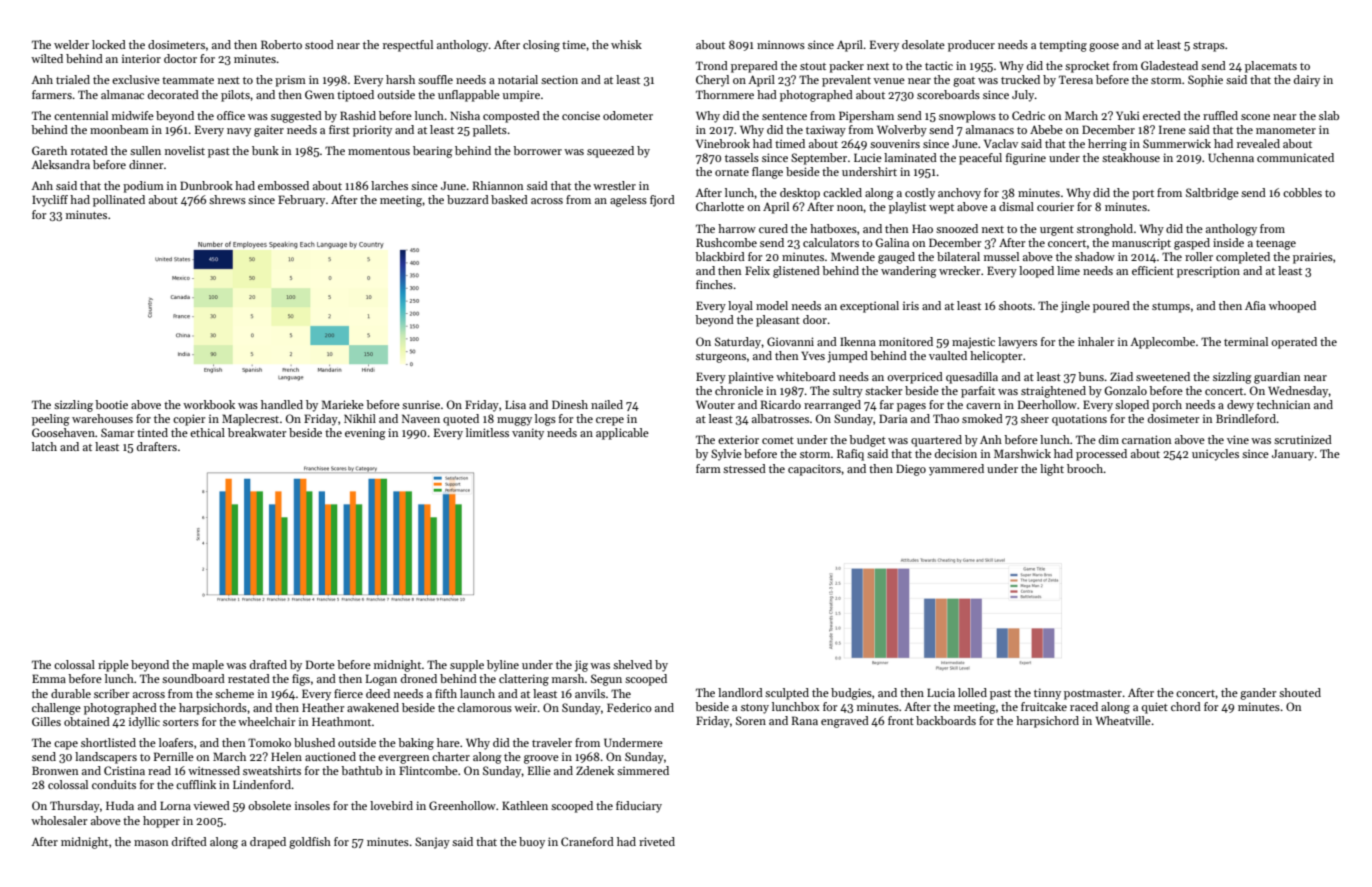 The width and height of the screenshot is (1372, 887). I want to click on locked, so click(109, 44).
